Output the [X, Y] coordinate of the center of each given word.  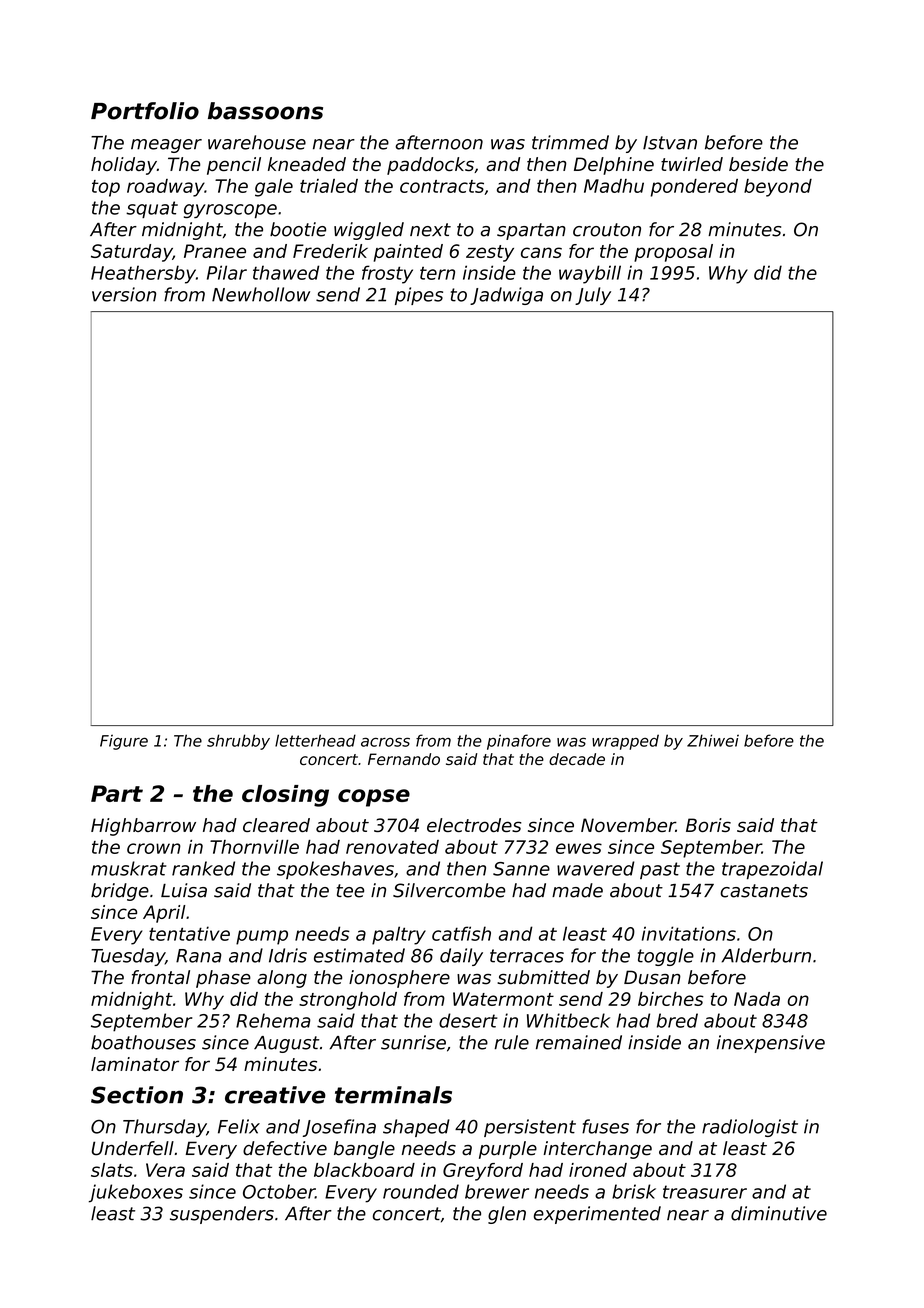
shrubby [238, 742]
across [385, 742]
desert [468, 1020]
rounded [421, 1191]
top [106, 188]
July [593, 296]
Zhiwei [713, 740]
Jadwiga [506, 296]
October [279, 1191]
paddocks [430, 166]
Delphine [614, 166]
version [124, 294]
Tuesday [128, 957]
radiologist [750, 1128]
